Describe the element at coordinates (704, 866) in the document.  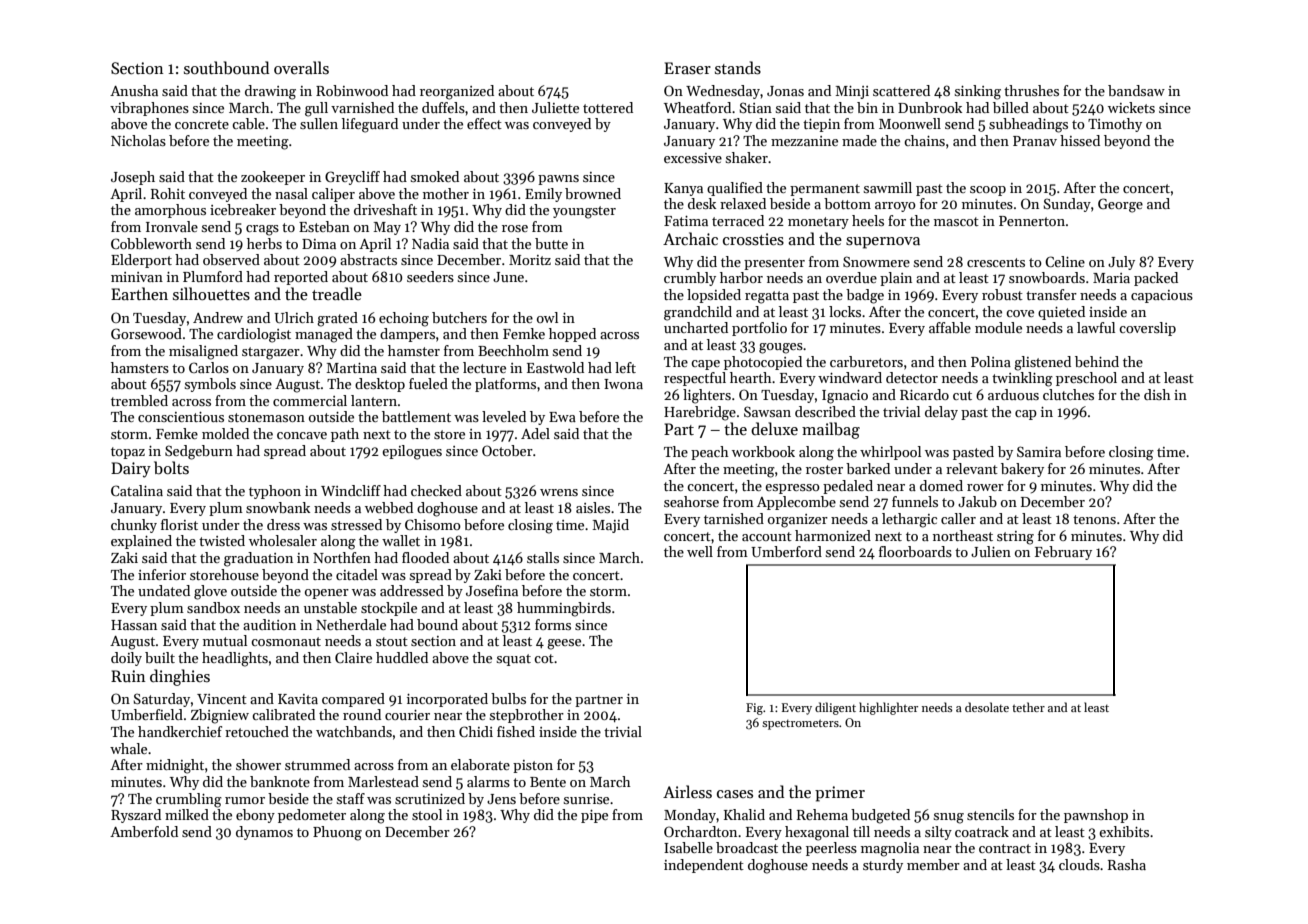
I see `independent` at that location.
